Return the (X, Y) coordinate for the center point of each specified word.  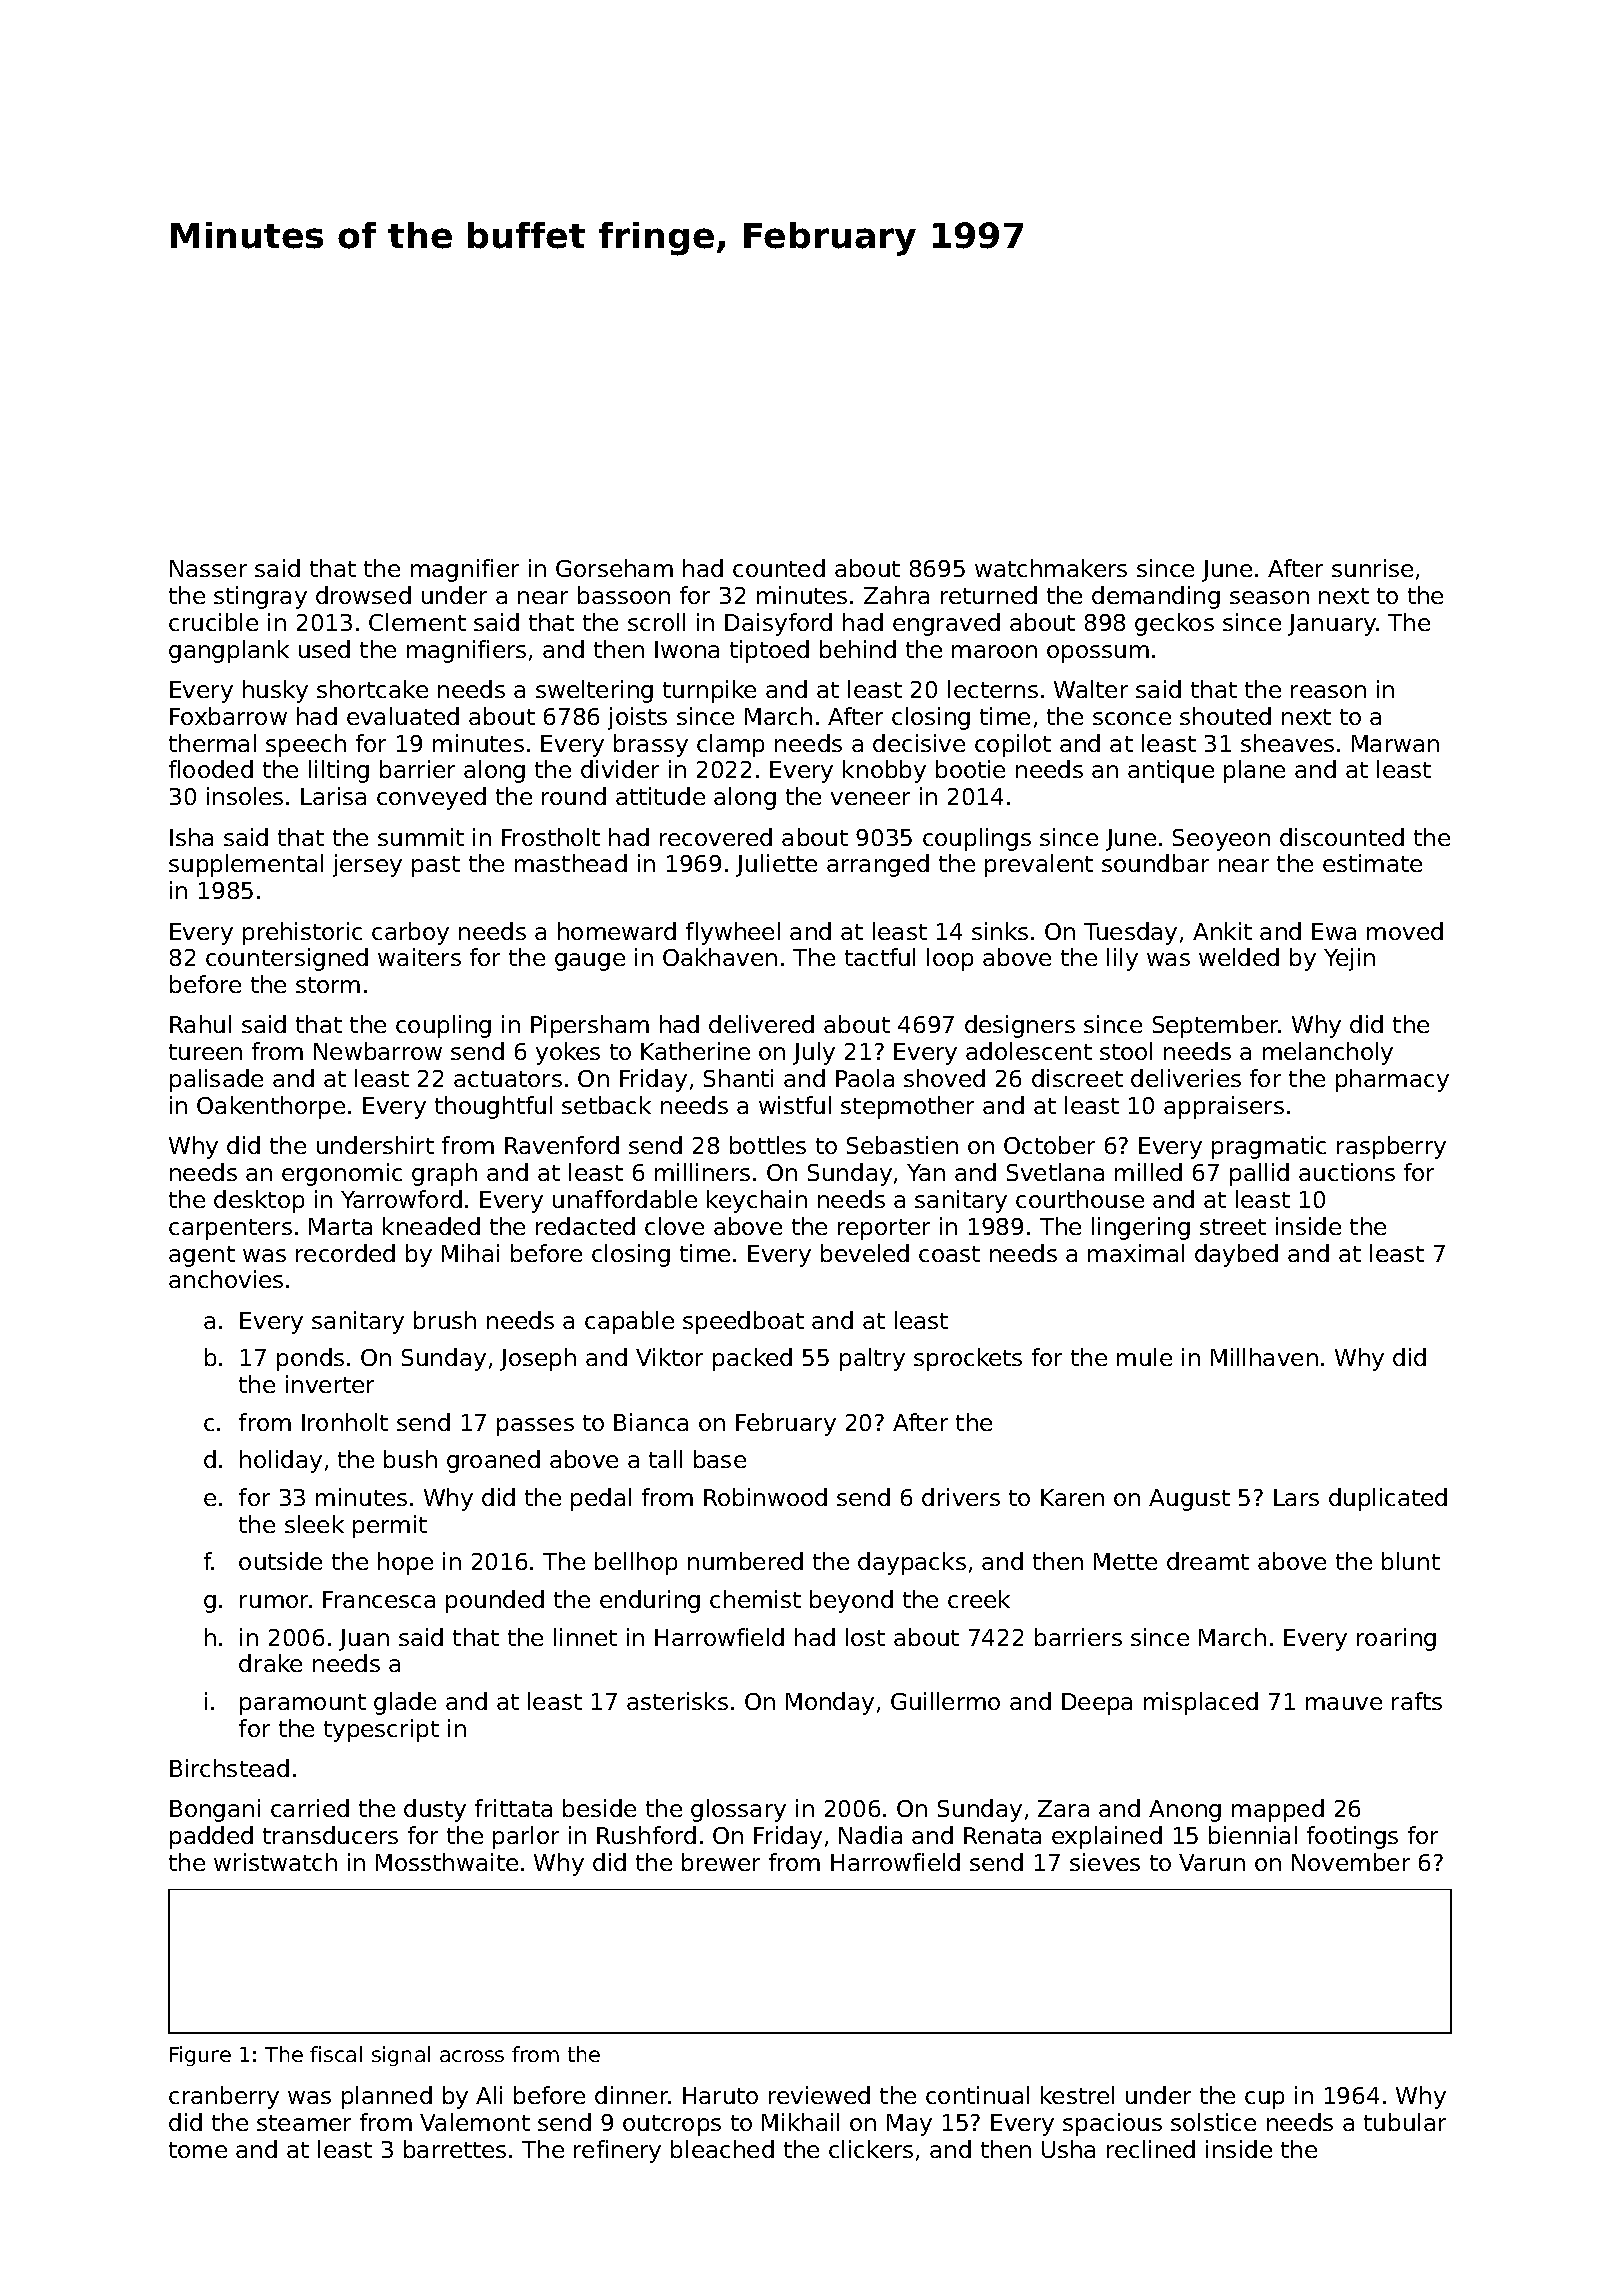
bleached (722, 2149)
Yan (926, 1172)
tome (198, 2150)
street (1233, 1227)
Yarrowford (401, 1199)
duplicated (1388, 1499)
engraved (946, 624)
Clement (417, 622)
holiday (281, 1461)
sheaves (1287, 743)
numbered (745, 1561)
